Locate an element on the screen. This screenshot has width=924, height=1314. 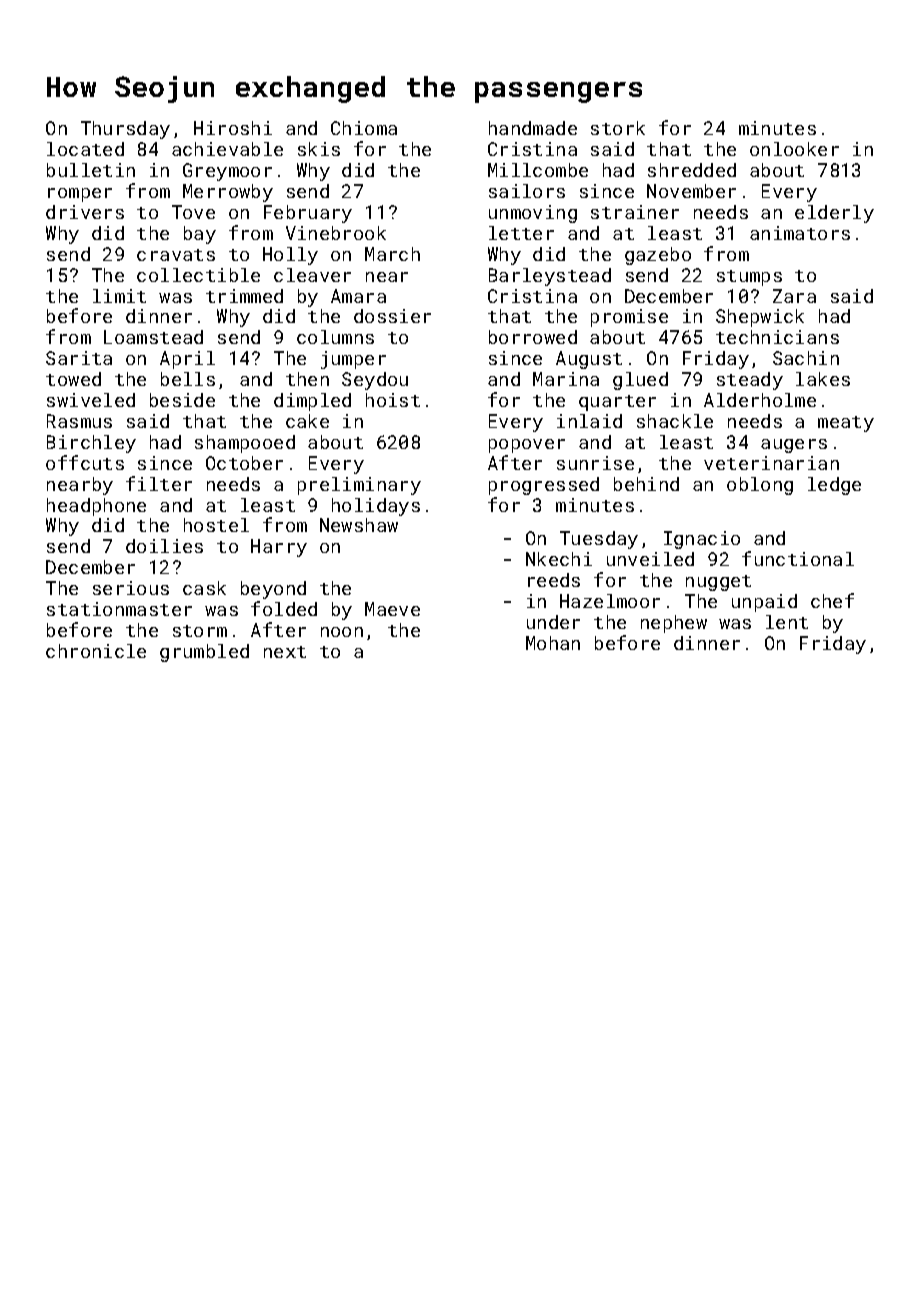
Chioma is located at coordinates (364, 128).
